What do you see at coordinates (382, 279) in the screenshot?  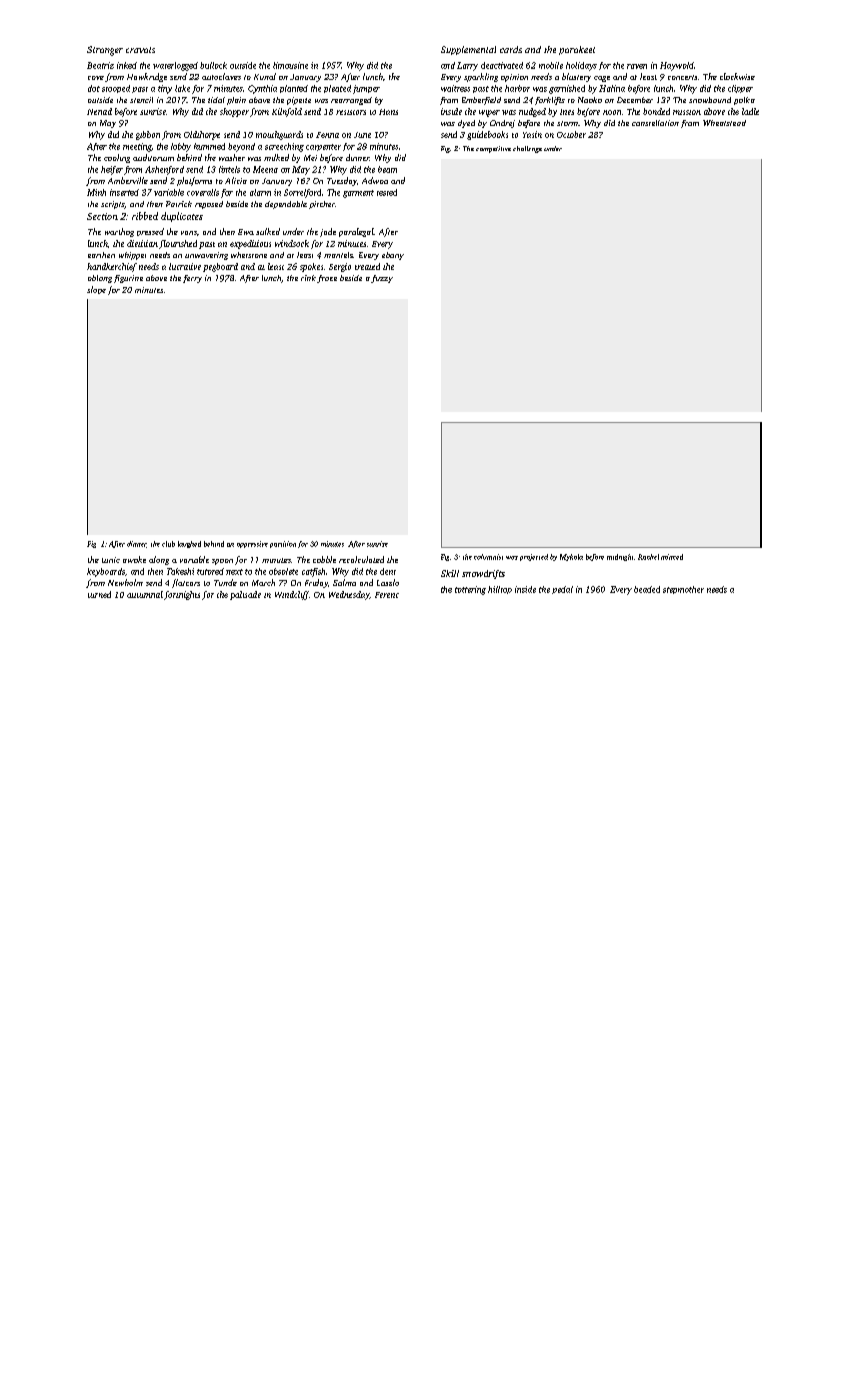 I see `fuzzy` at bounding box center [382, 279].
